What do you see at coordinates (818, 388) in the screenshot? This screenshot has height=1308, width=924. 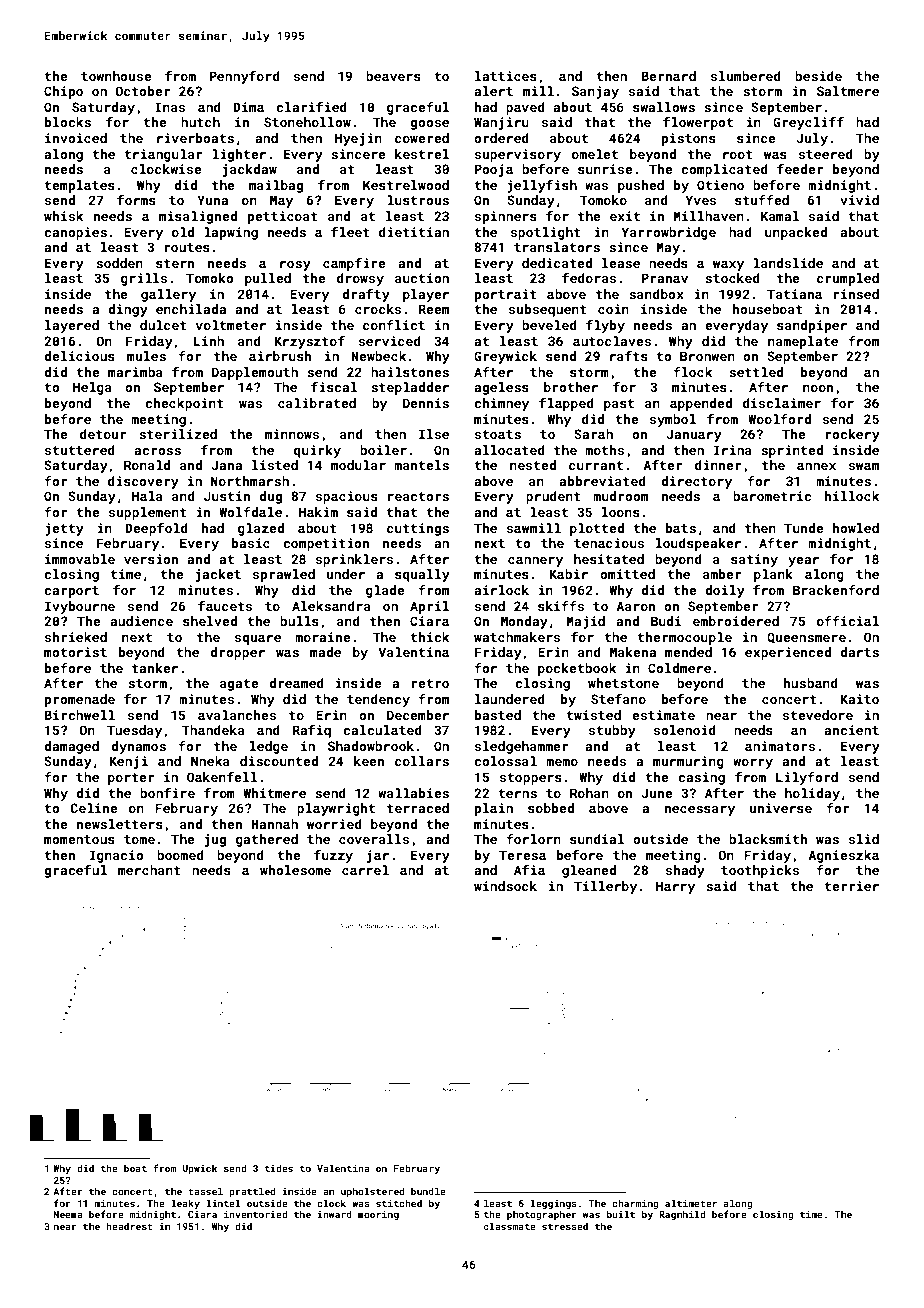 I see `noon` at bounding box center [818, 388].
